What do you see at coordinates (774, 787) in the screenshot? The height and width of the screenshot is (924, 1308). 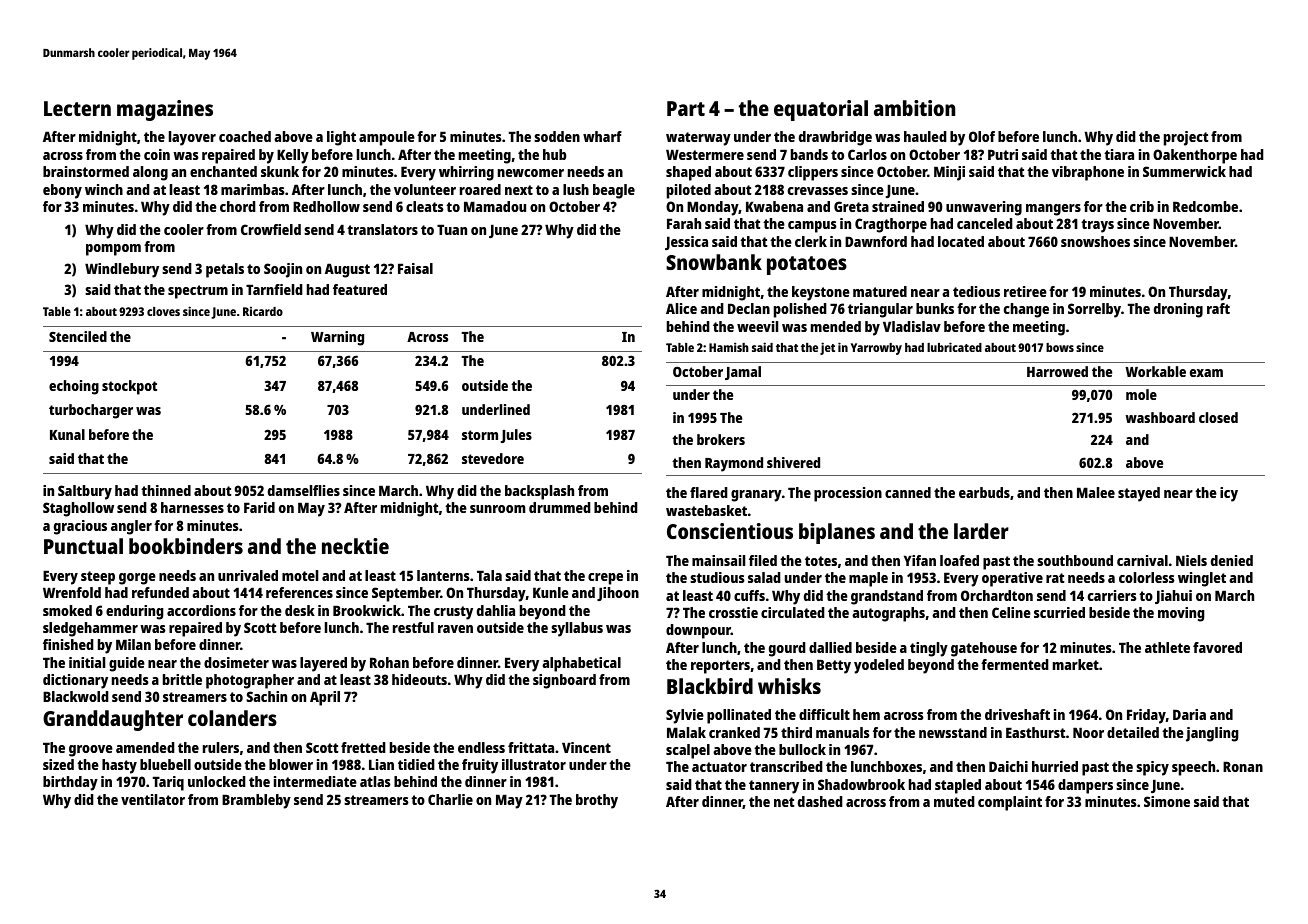 I see `tannery` at bounding box center [774, 787].
